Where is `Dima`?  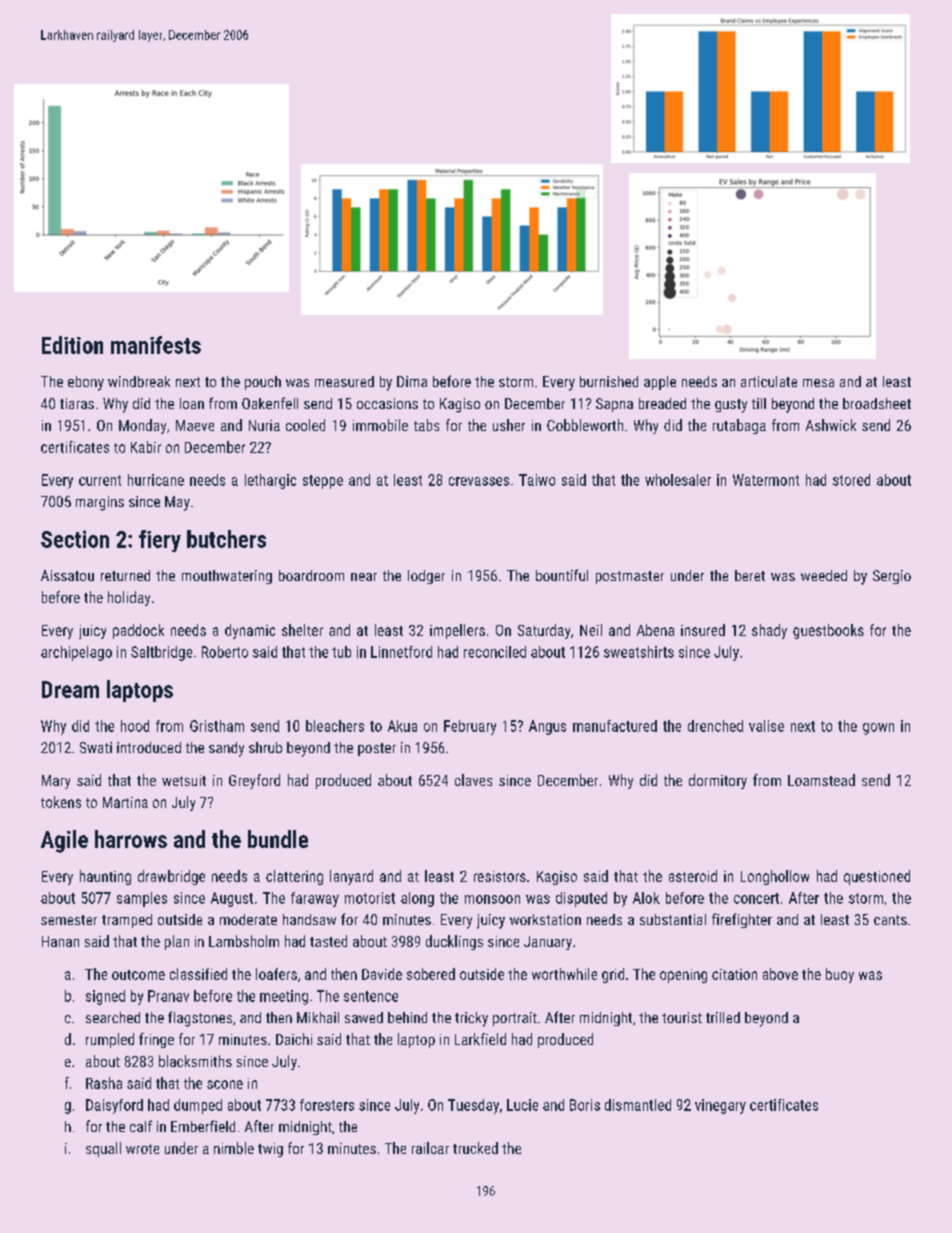 Dima is located at coordinates (412, 381).
